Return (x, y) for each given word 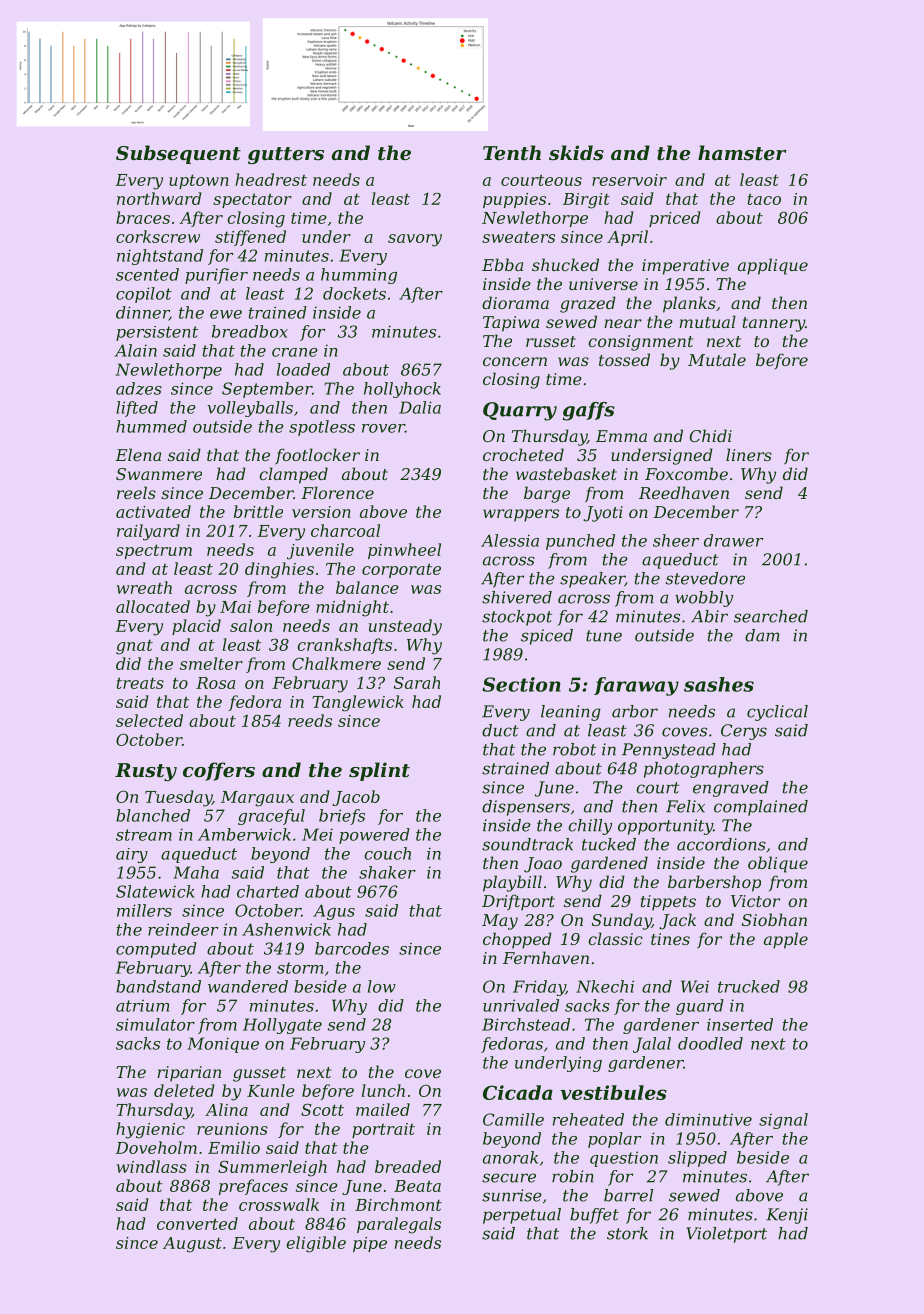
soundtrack (527, 844)
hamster (742, 153)
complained (761, 808)
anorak (510, 1157)
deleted (184, 1090)
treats (140, 683)
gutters (286, 155)
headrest (271, 179)
